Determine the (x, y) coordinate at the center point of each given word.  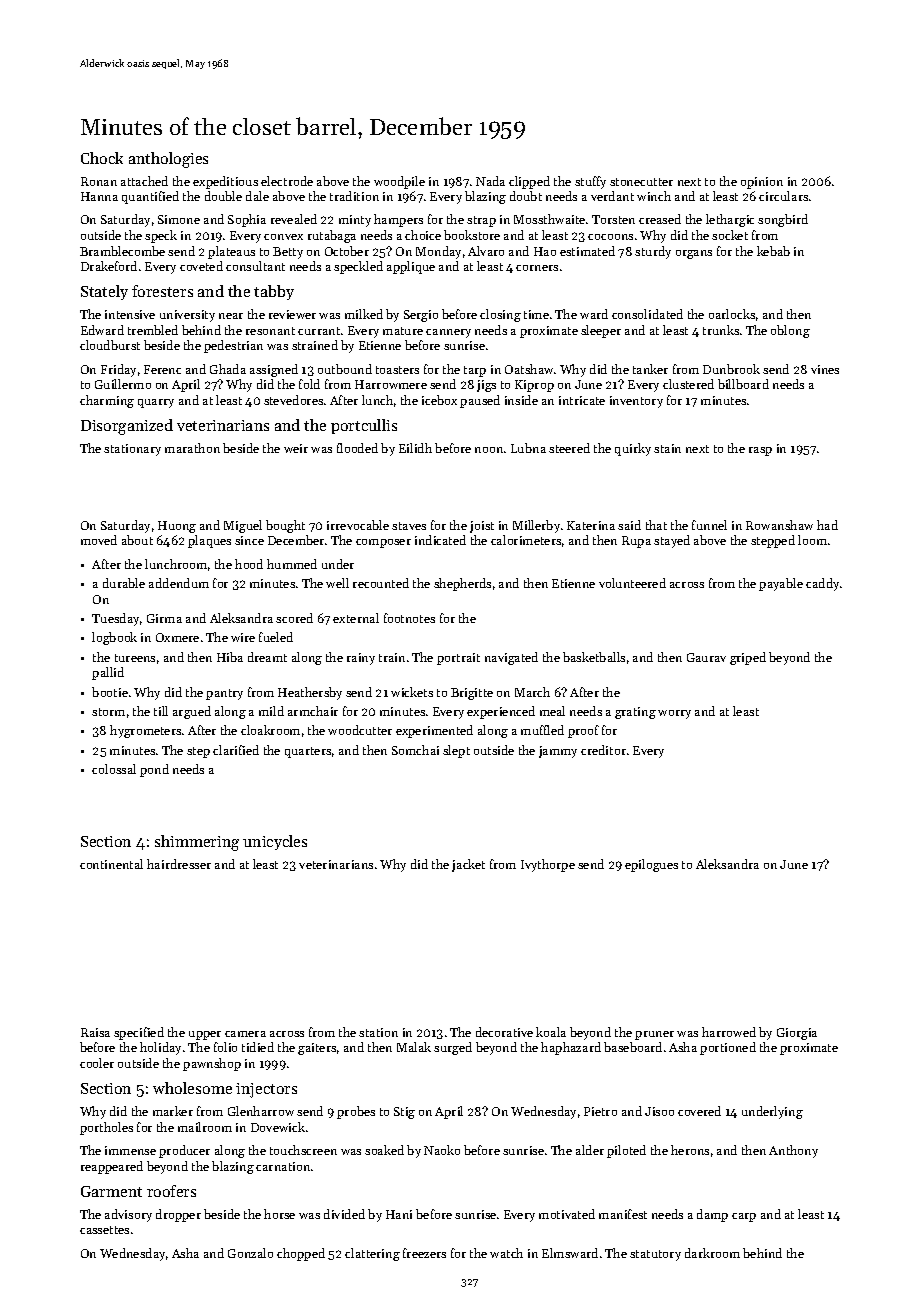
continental (111, 864)
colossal (114, 769)
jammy (558, 752)
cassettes (104, 1230)
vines (825, 369)
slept (456, 751)
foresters (162, 291)
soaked (384, 1150)
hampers (398, 220)
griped (748, 658)
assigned (274, 370)
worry (674, 714)
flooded (357, 448)
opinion (762, 183)
